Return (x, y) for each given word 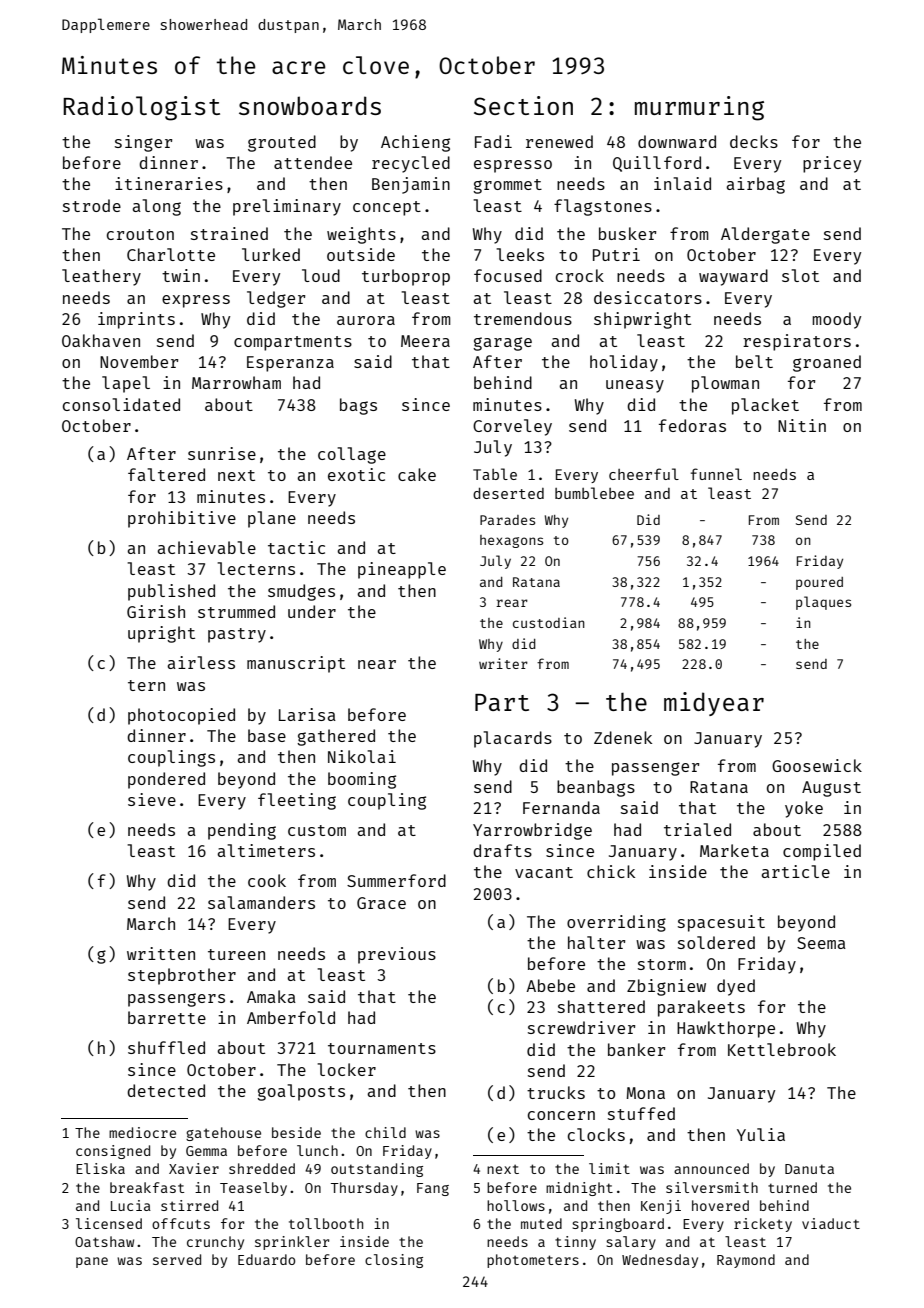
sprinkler (292, 1243)
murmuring (699, 108)
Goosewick (817, 765)
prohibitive (182, 519)
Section (523, 105)
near (377, 664)
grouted (282, 143)
